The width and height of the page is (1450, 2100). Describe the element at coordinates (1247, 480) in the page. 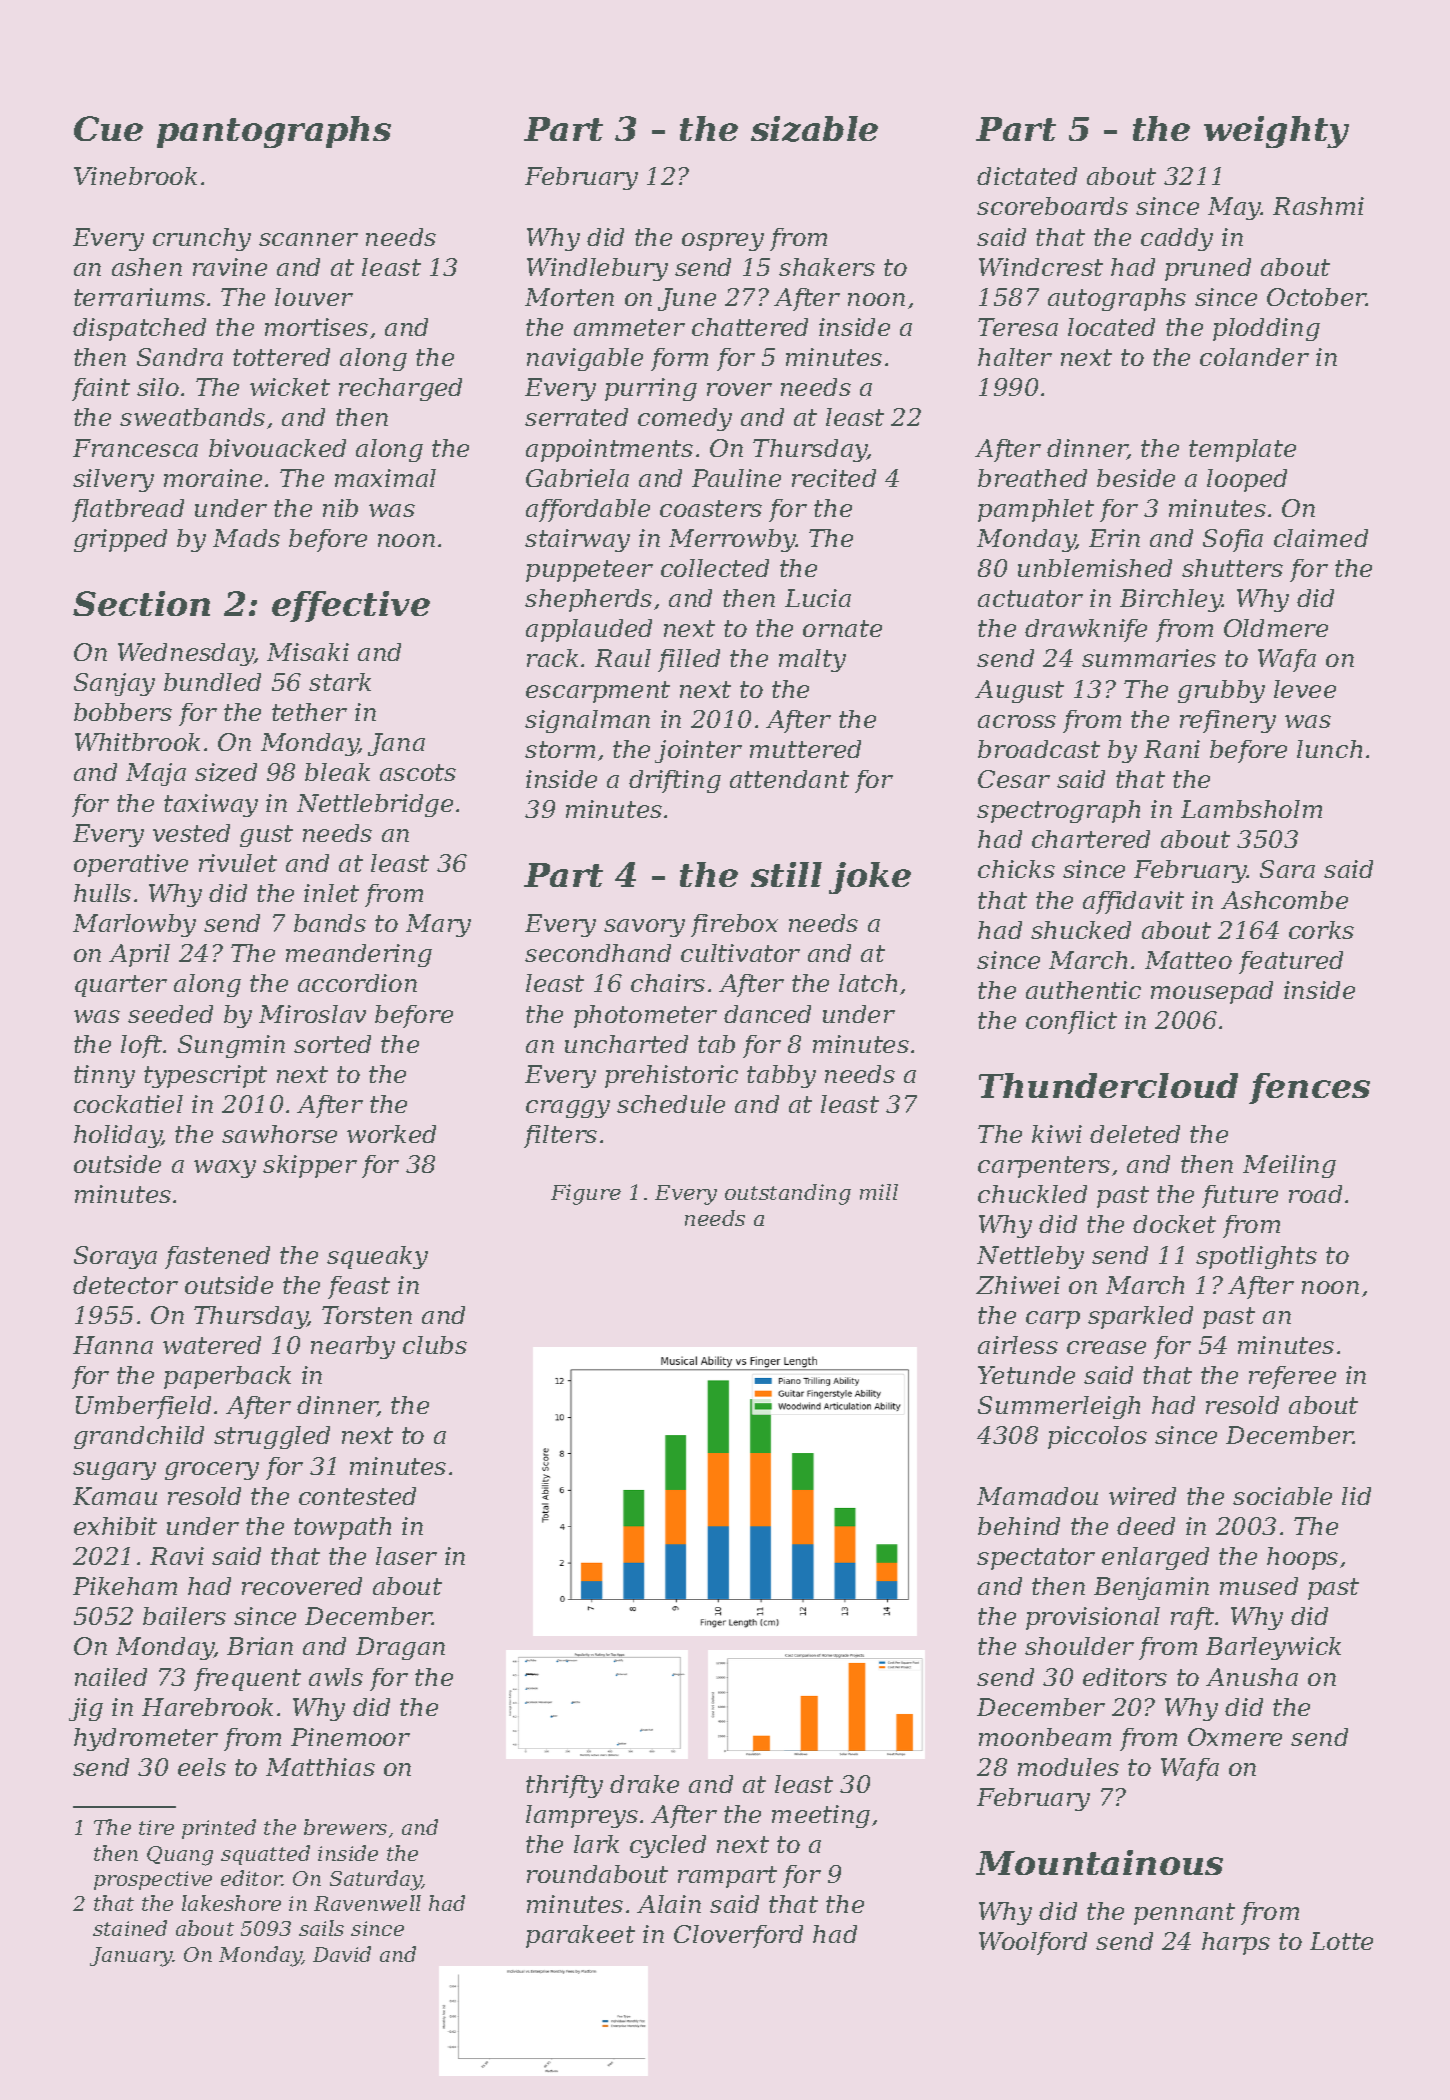

I see `looped` at that location.
